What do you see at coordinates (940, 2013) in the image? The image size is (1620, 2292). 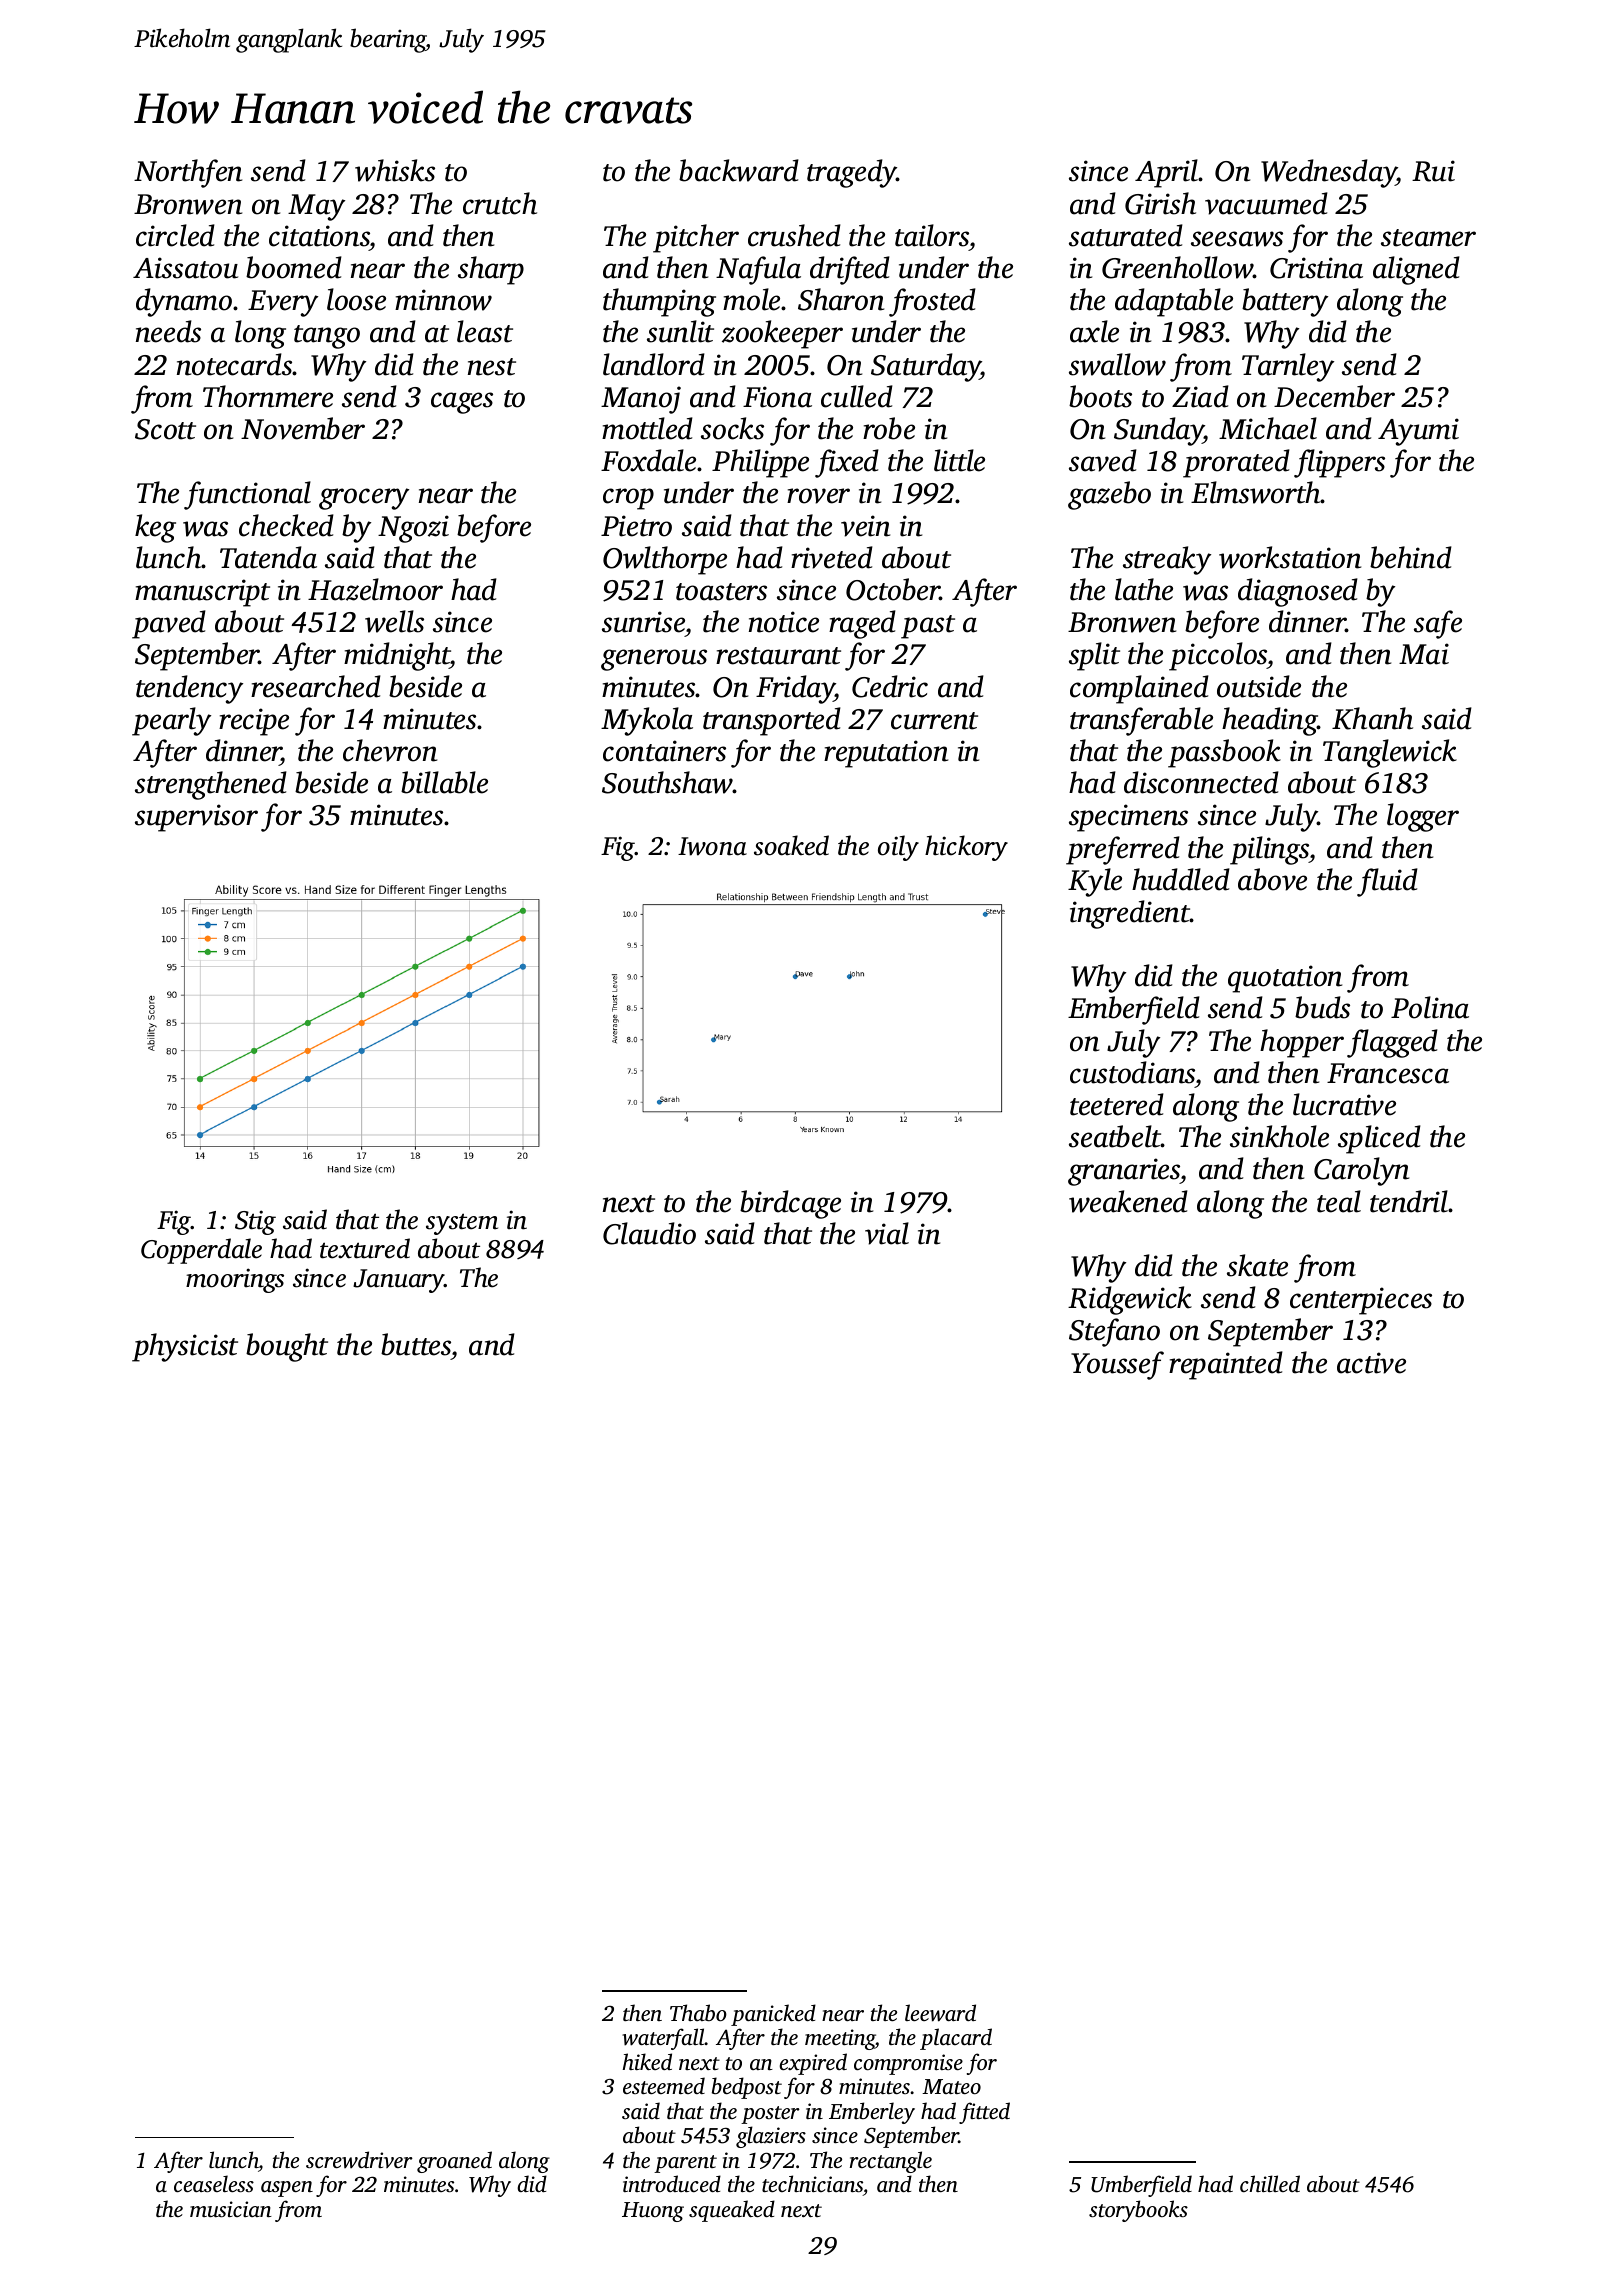 I see `leeward` at bounding box center [940, 2013].
